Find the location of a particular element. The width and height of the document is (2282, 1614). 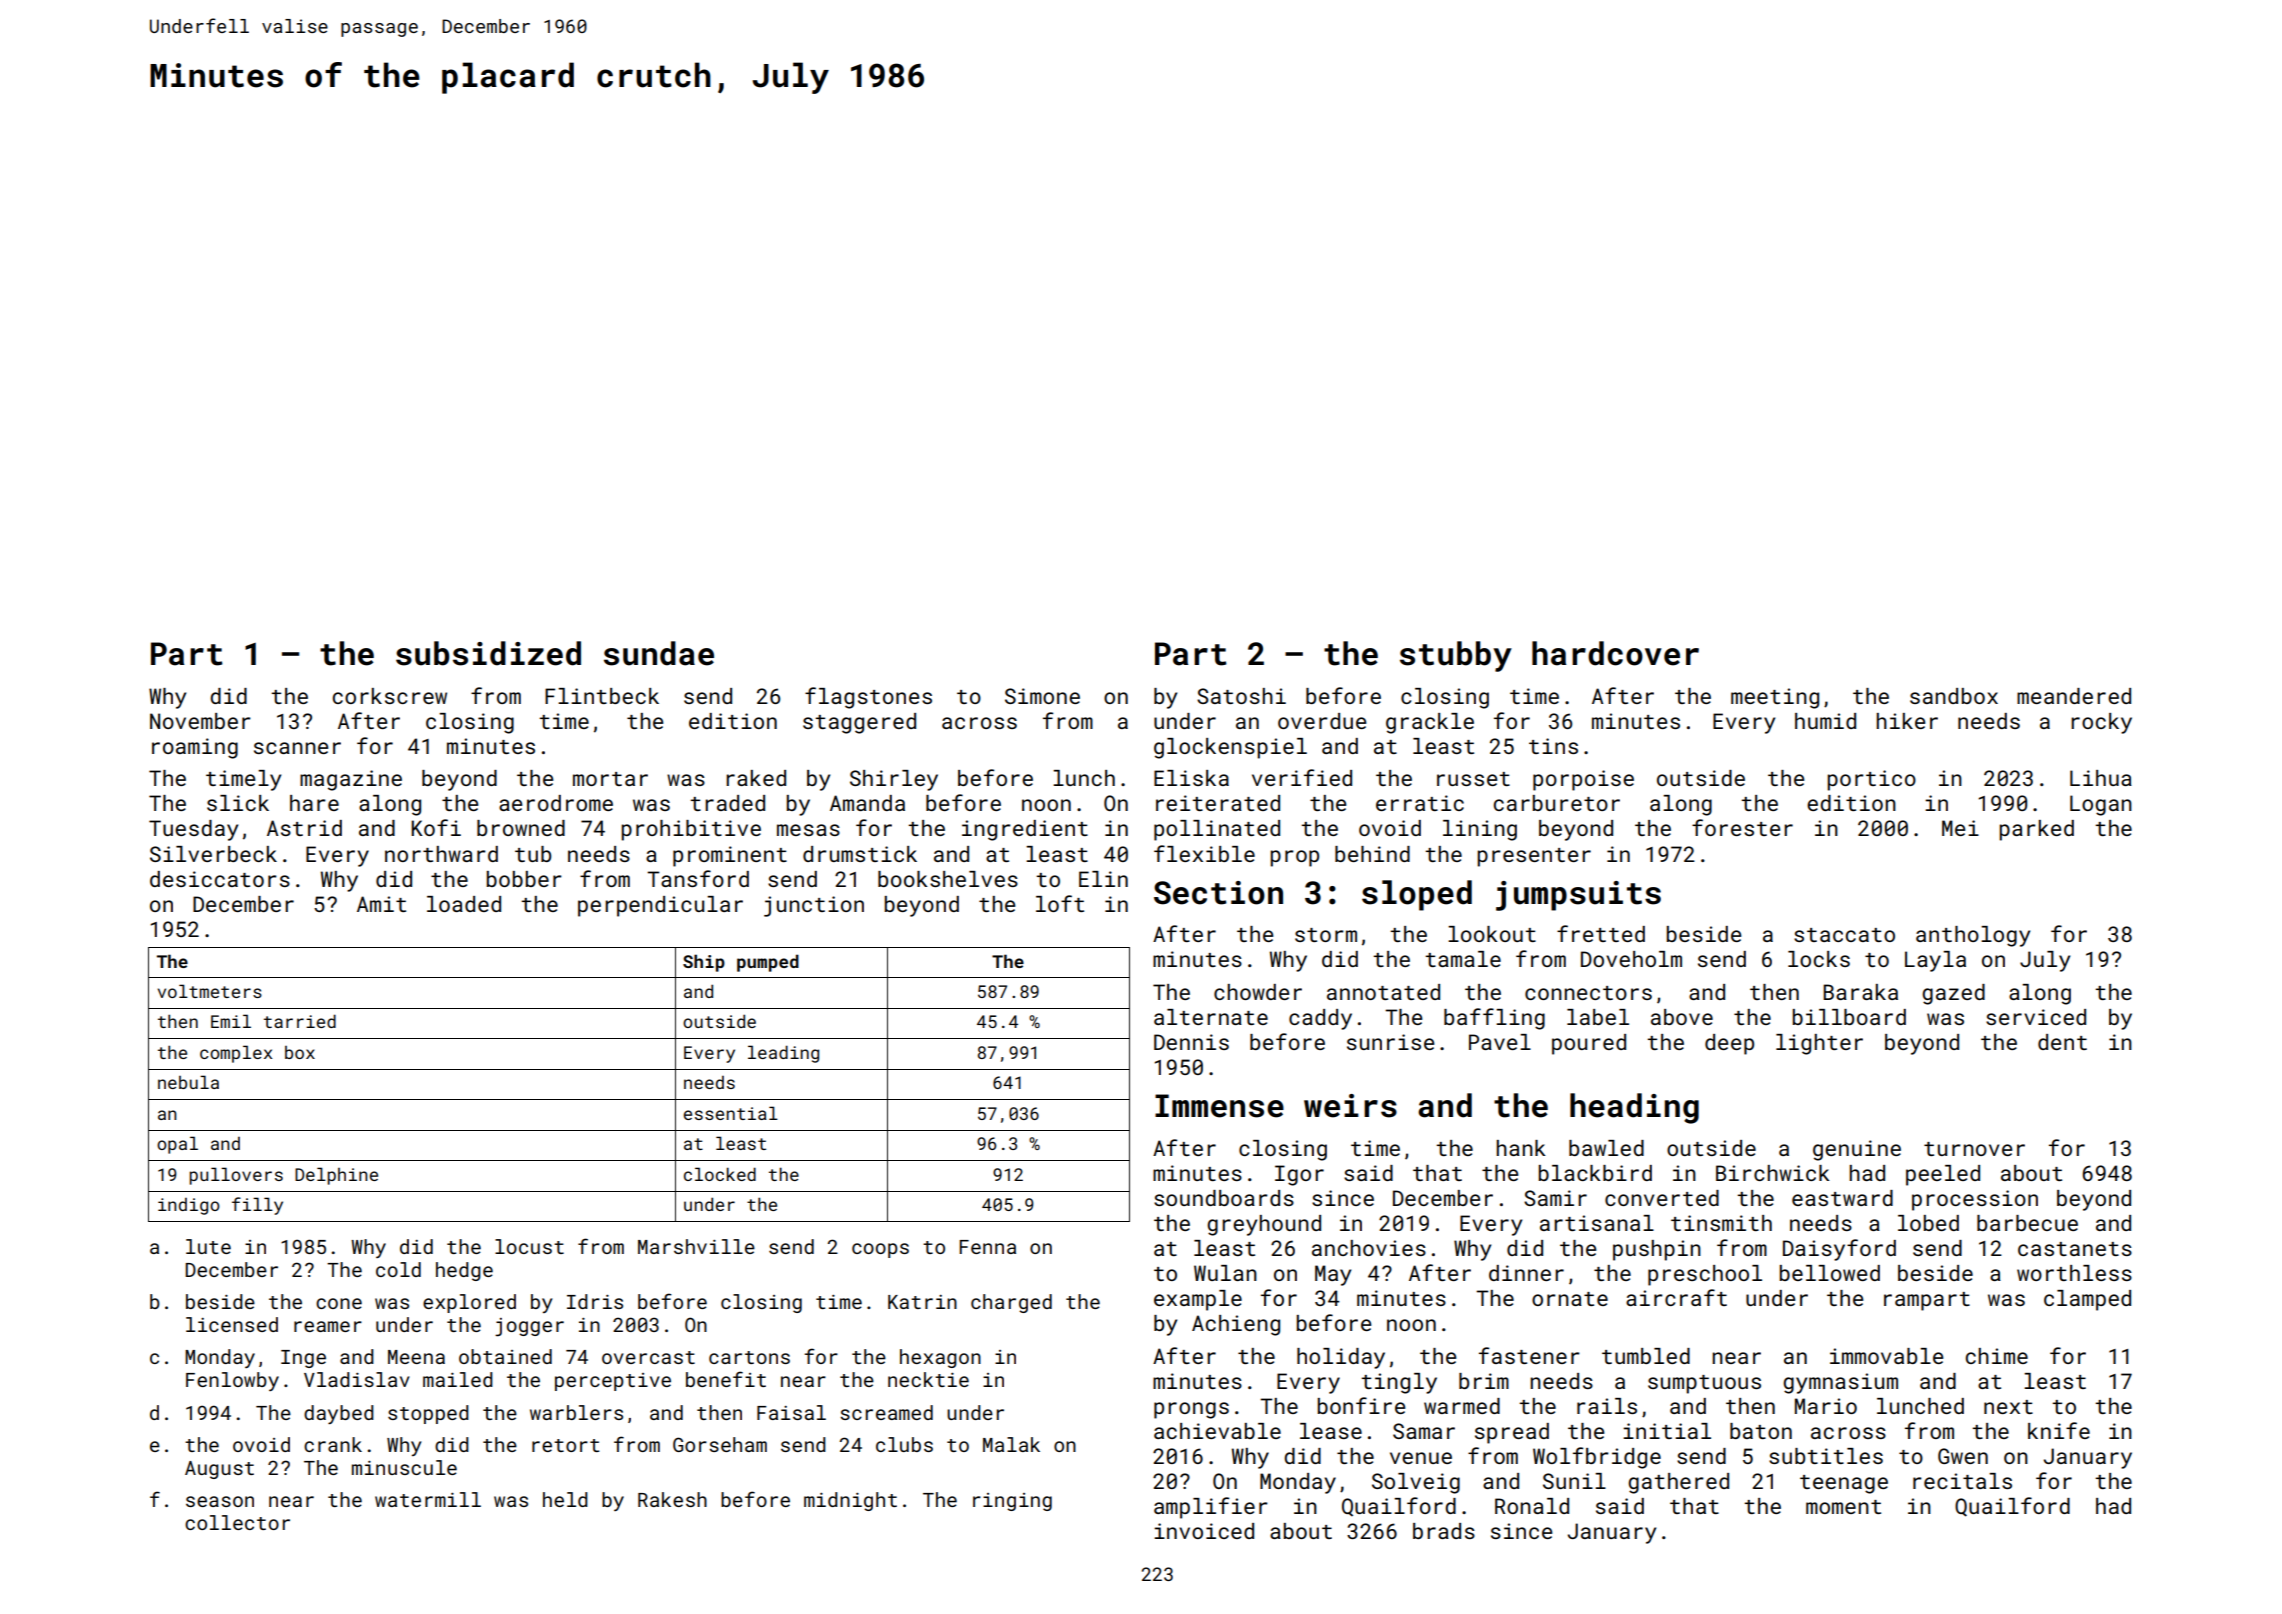

Igor is located at coordinates (1299, 1175).
